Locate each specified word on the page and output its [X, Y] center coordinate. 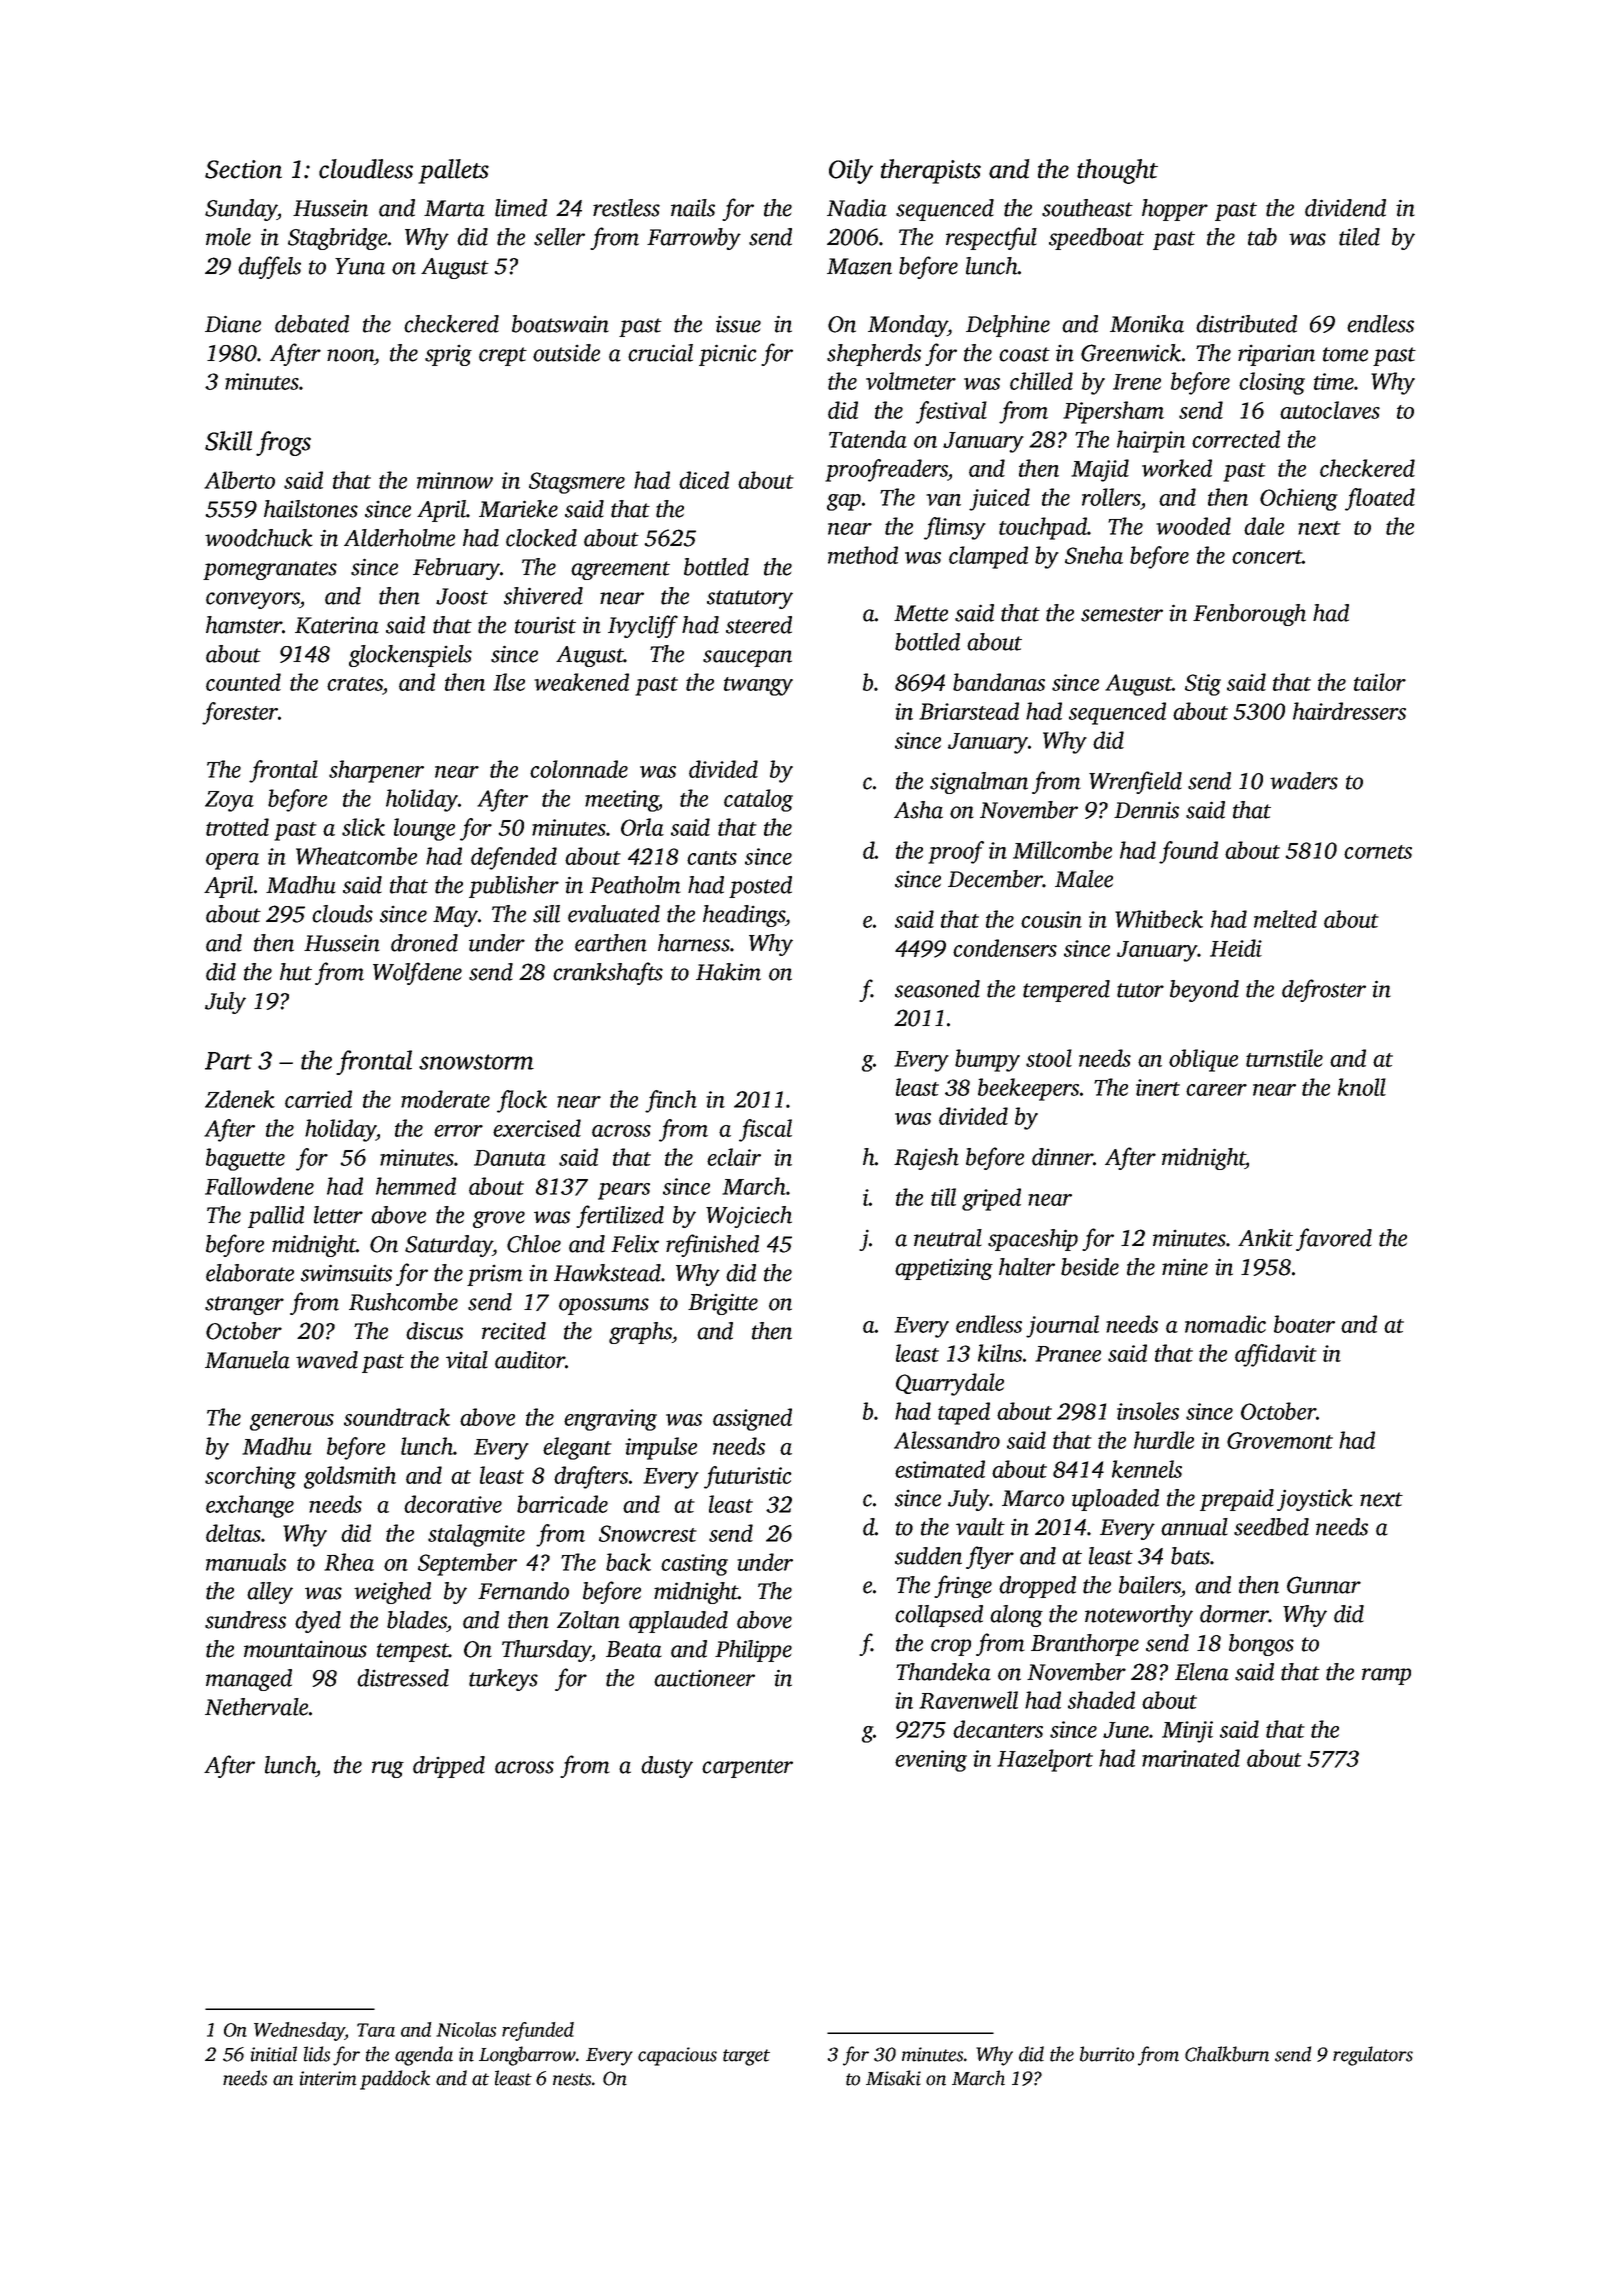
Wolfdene [417, 973]
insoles [1148, 1411]
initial [274, 2054]
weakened [581, 682]
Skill [228, 441]
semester [1122, 614]
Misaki [893, 2078]
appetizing [944, 1269]
